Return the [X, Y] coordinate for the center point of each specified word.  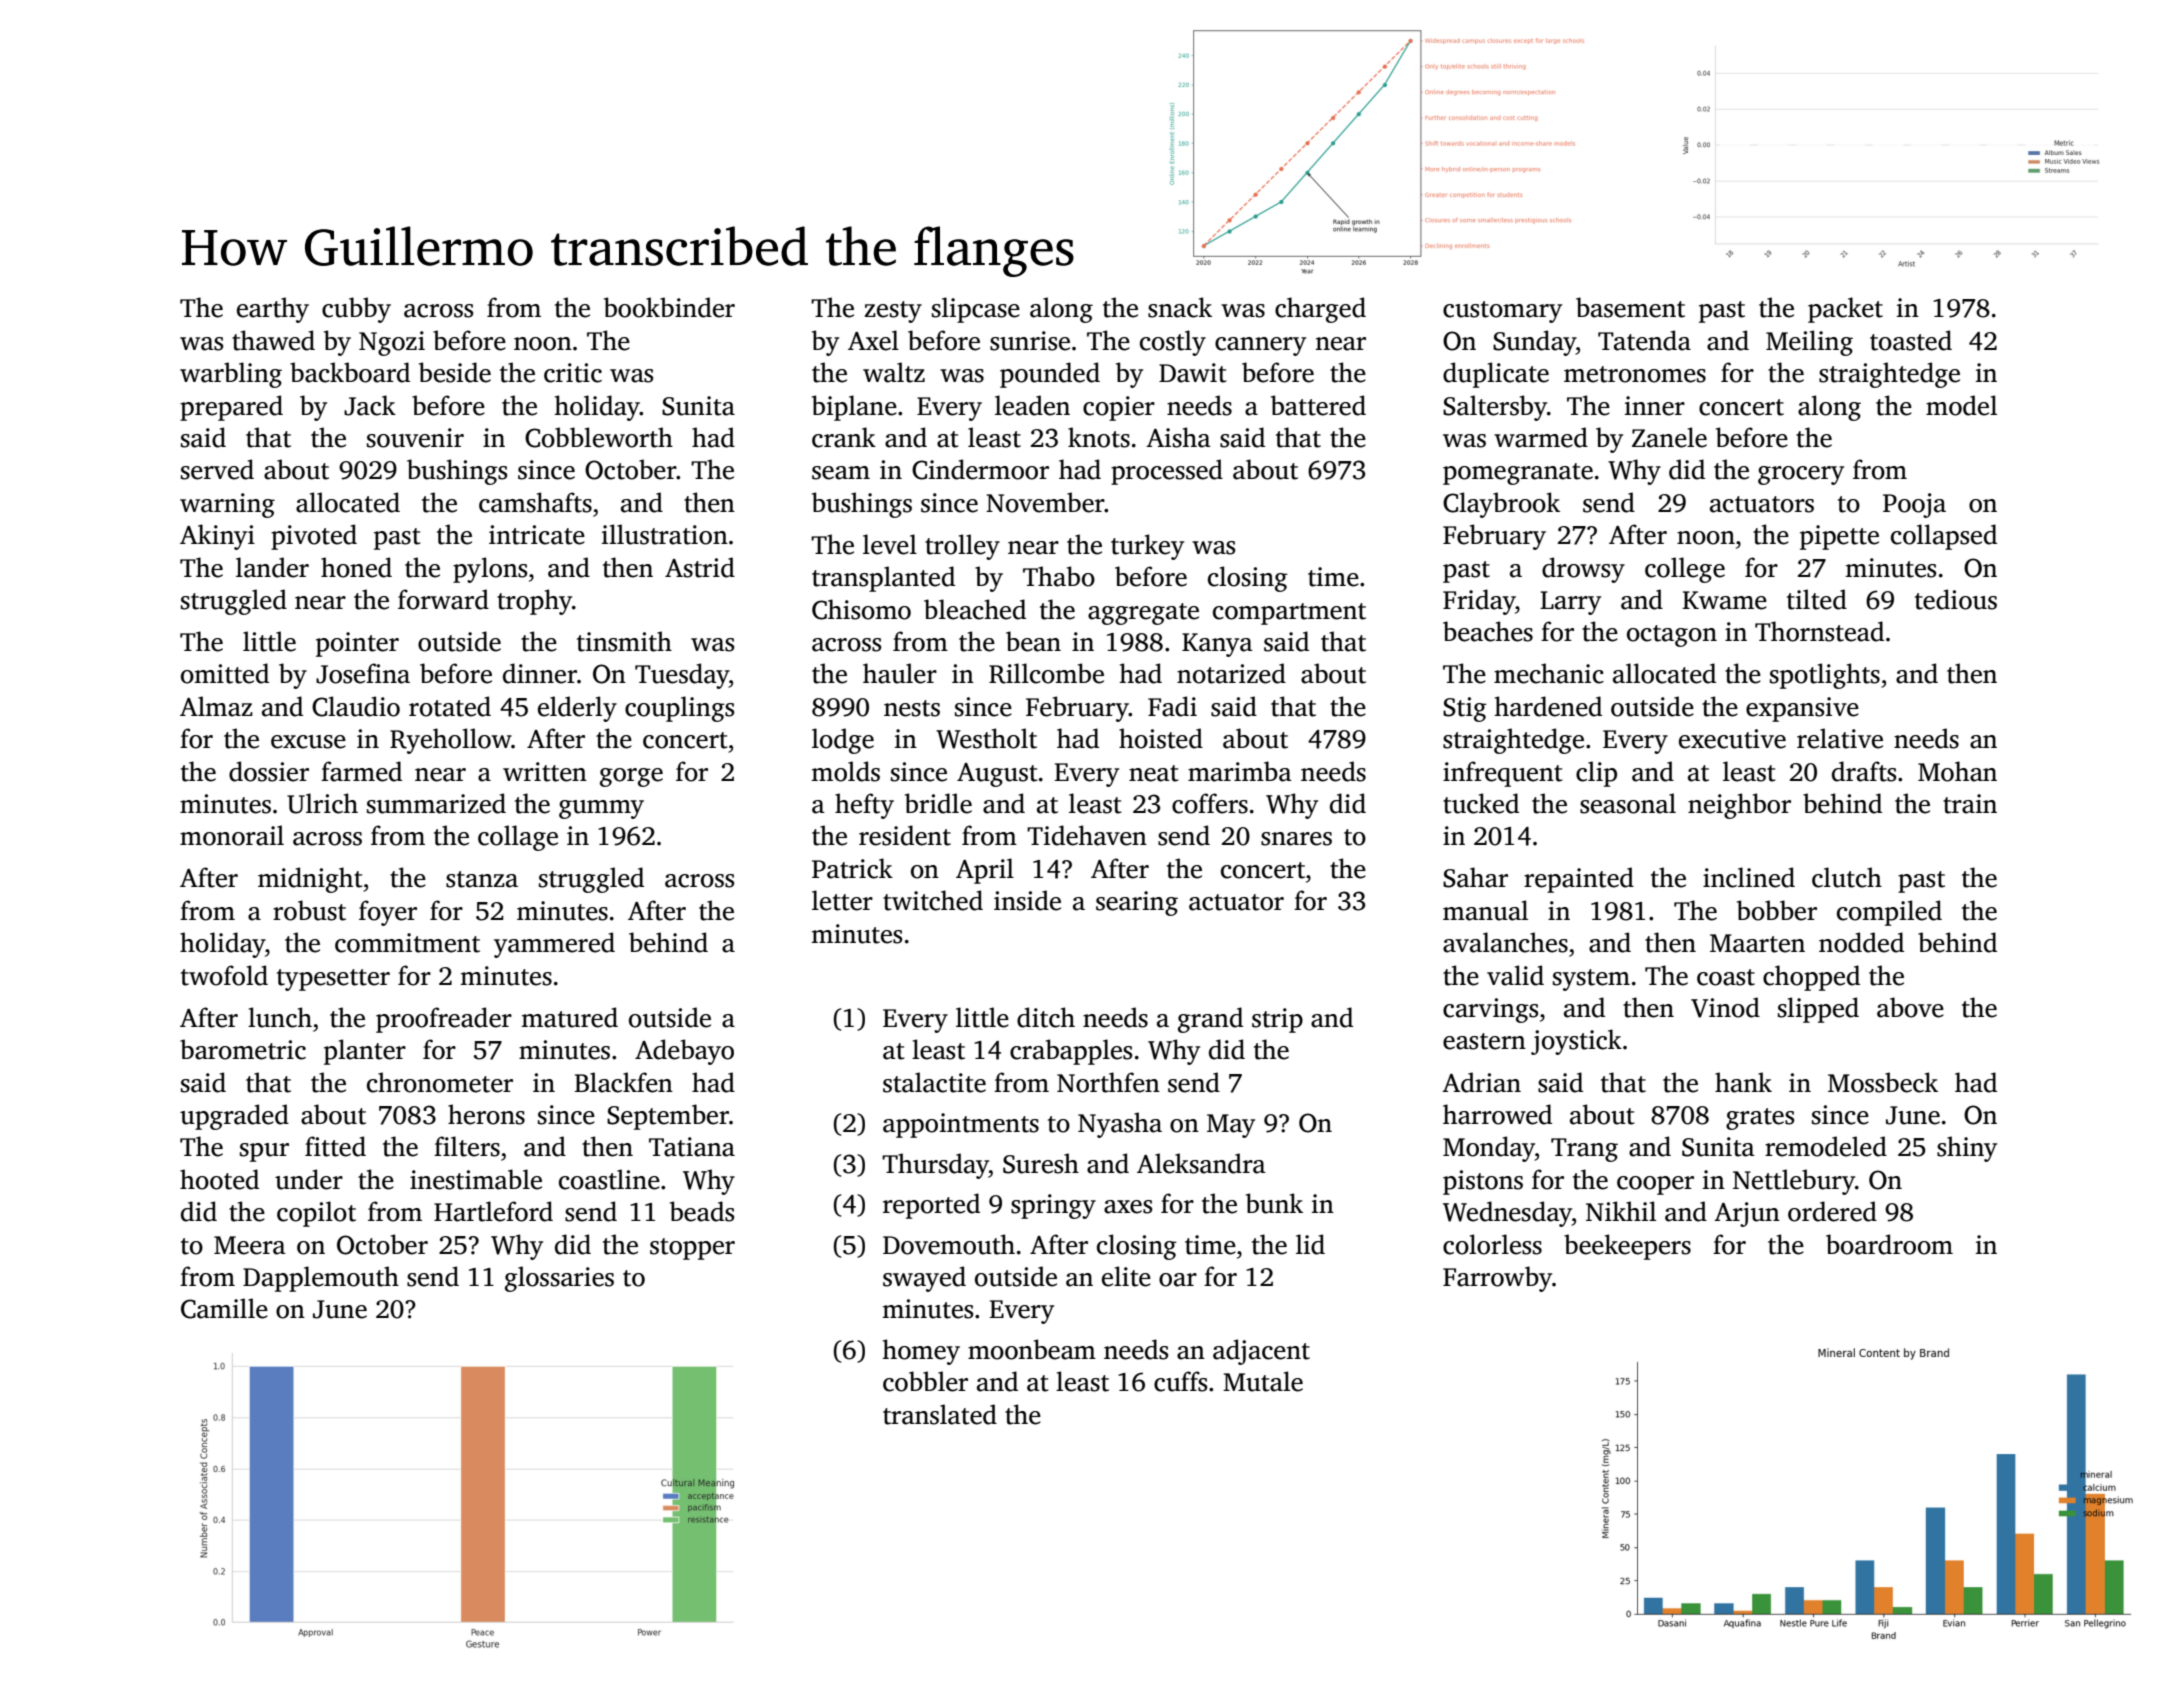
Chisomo [861, 609]
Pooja [1914, 505]
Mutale [1263, 1381]
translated [940, 1414]
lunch [280, 1017]
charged [1320, 310]
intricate [537, 535]
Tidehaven [1087, 835]
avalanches [1505, 942]
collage [518, 838]
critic [573, 373]
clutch [1847, 877]
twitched [933, 900]
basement [1630, 307]
